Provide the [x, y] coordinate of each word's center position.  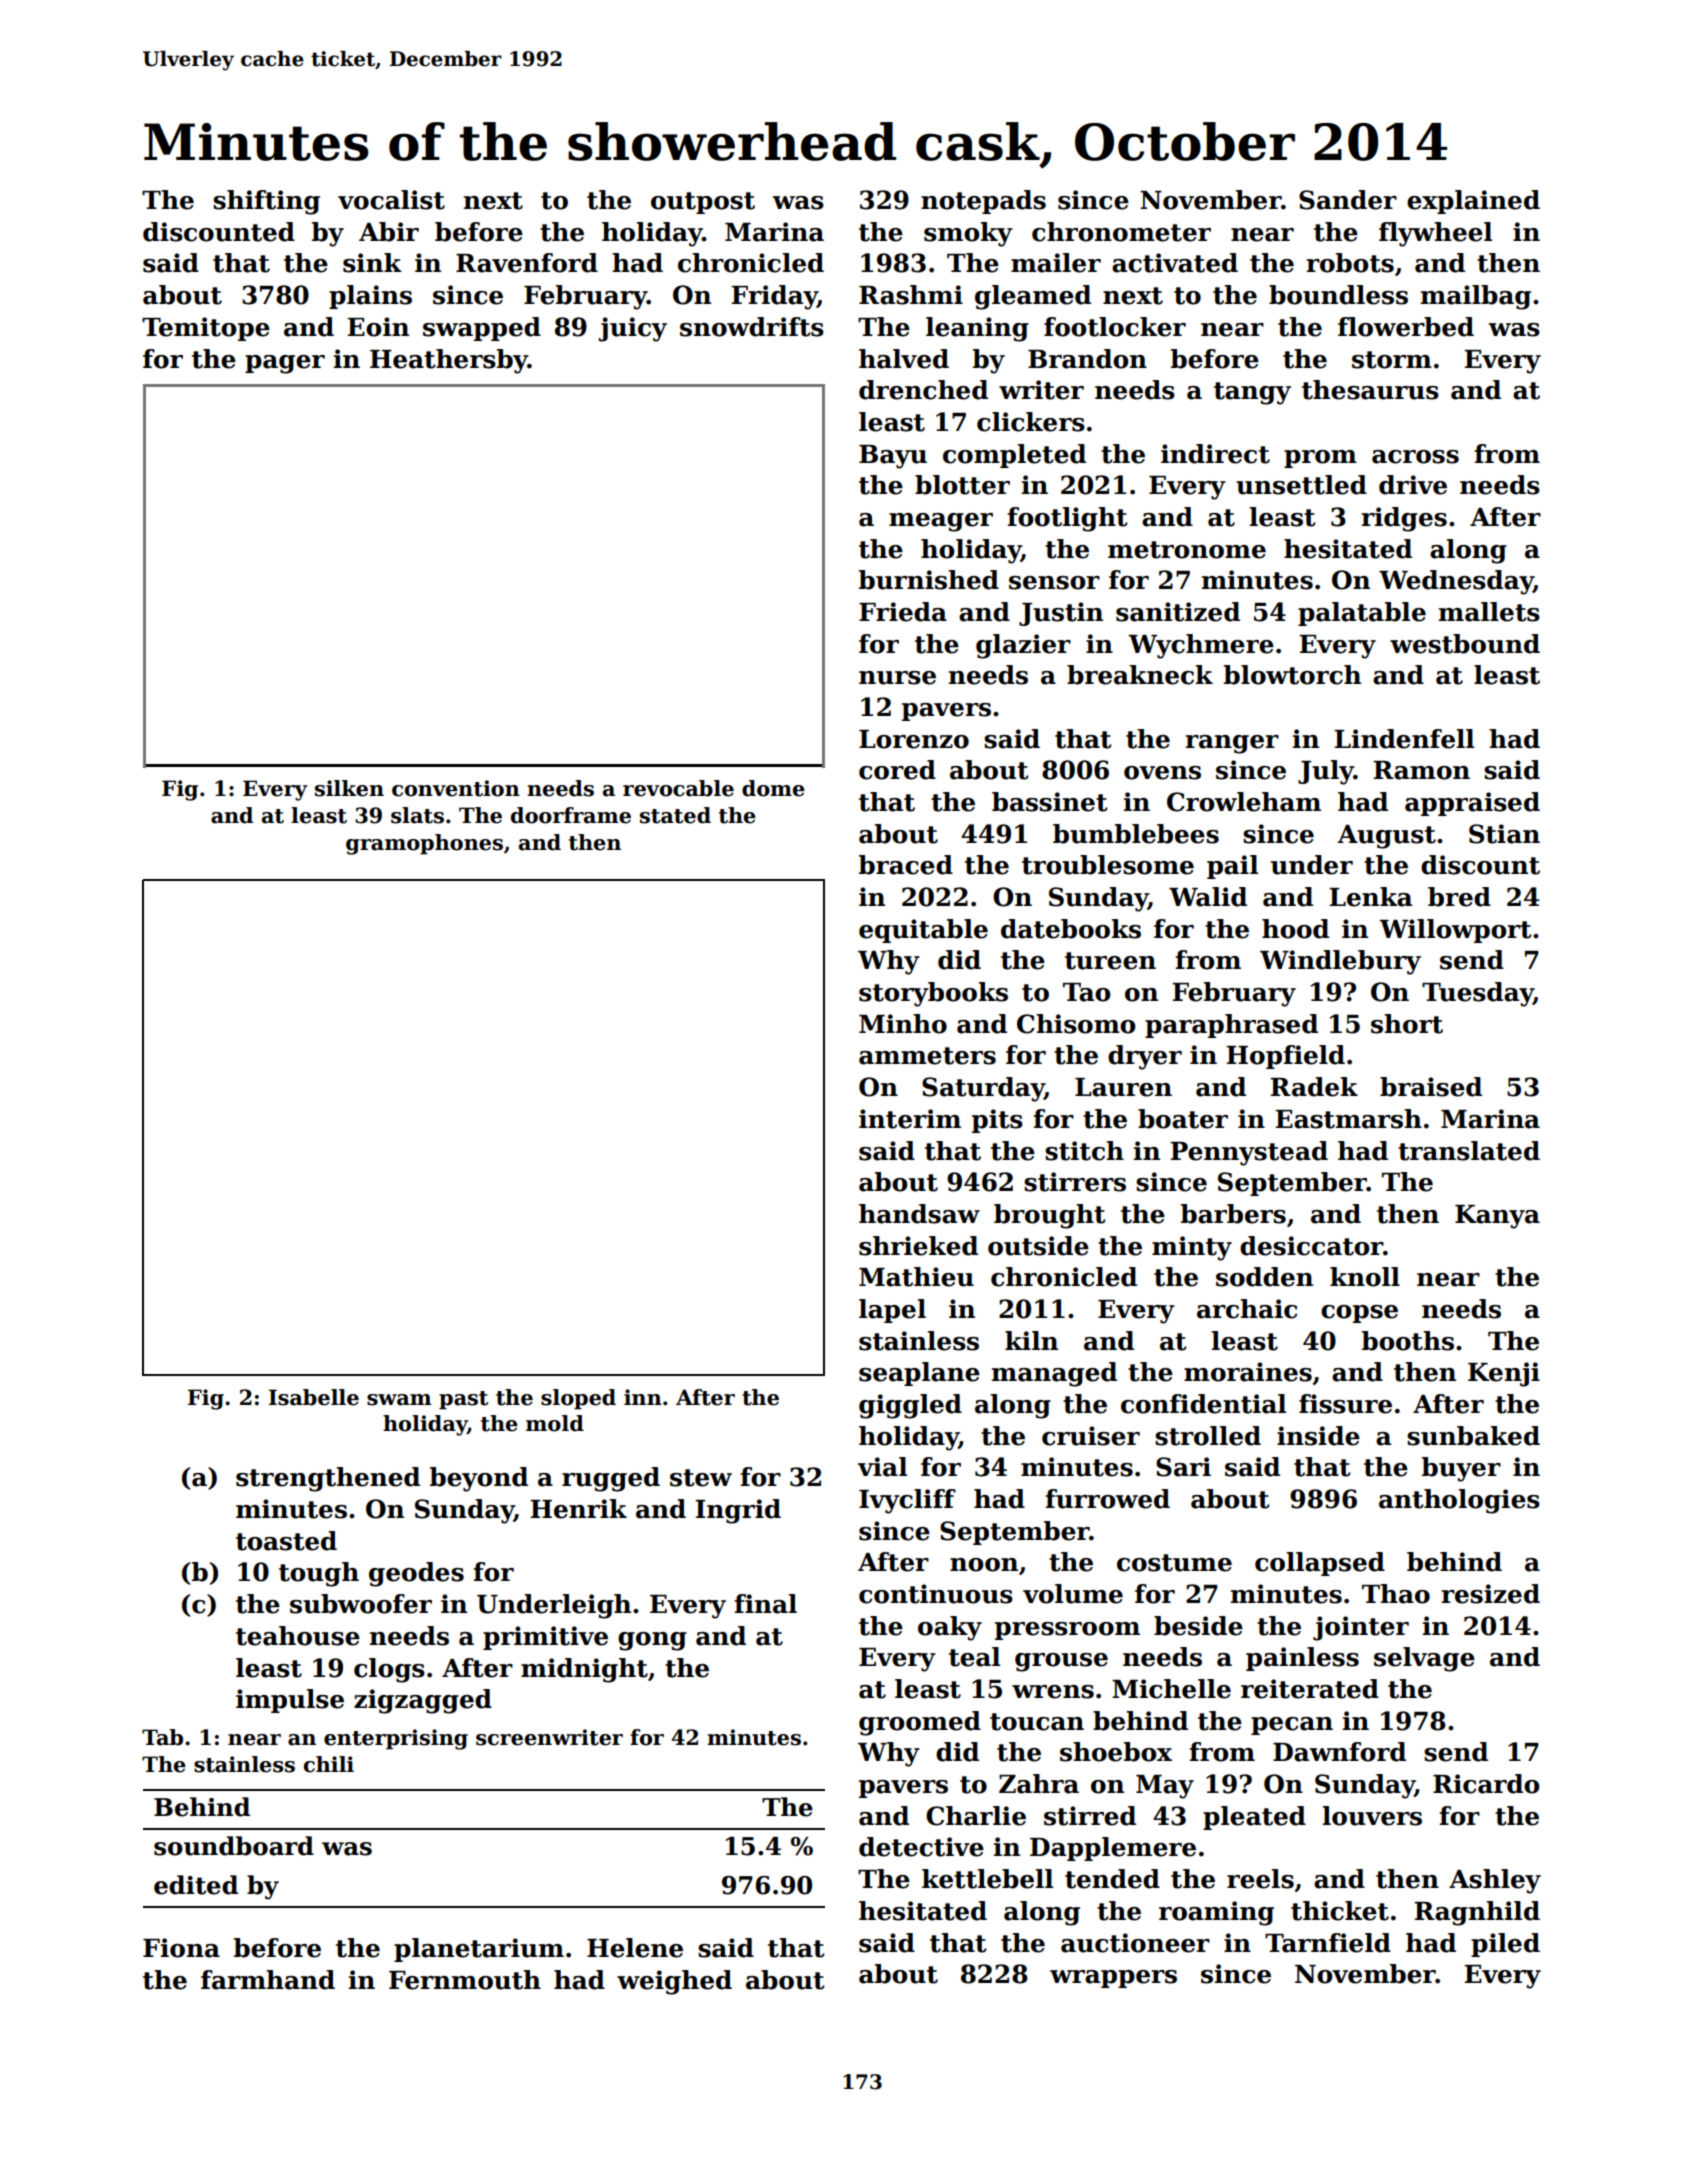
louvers [1372, 1816]
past [463, 1400]
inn [643, 1397]
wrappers [1113, 1979]
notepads [983, 202]
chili [329, 1764]
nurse [897, 678]
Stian [1504, 834]
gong [652, 1641]
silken [349, 788]
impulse [290, 1701]
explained [1473, 202]
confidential [1203, 1404]
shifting [266, 202]
